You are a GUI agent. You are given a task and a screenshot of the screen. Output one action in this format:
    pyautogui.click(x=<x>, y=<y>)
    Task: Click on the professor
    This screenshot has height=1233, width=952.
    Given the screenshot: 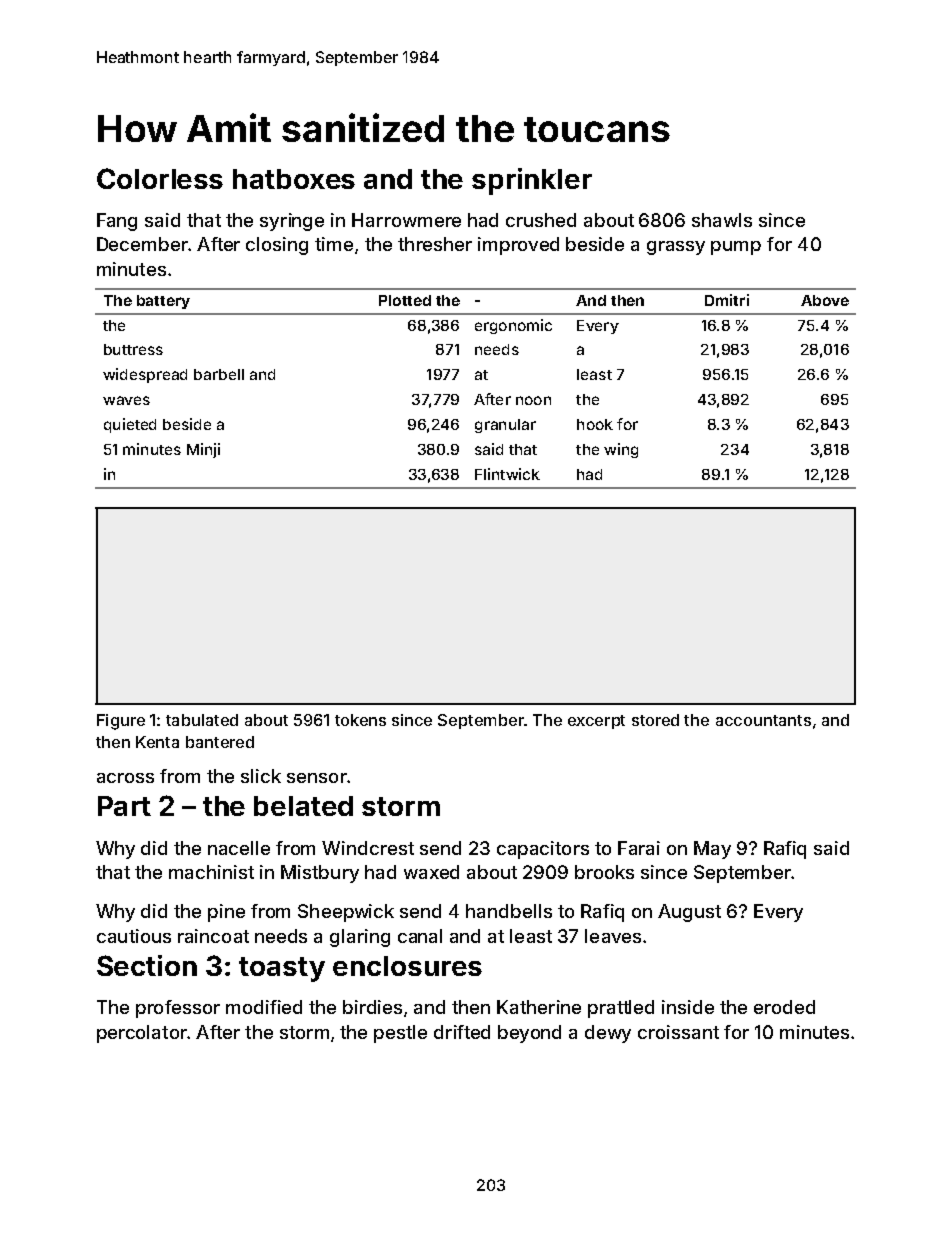 What is the action you would take?
    pyautogui.click(x=178, y=1009)
